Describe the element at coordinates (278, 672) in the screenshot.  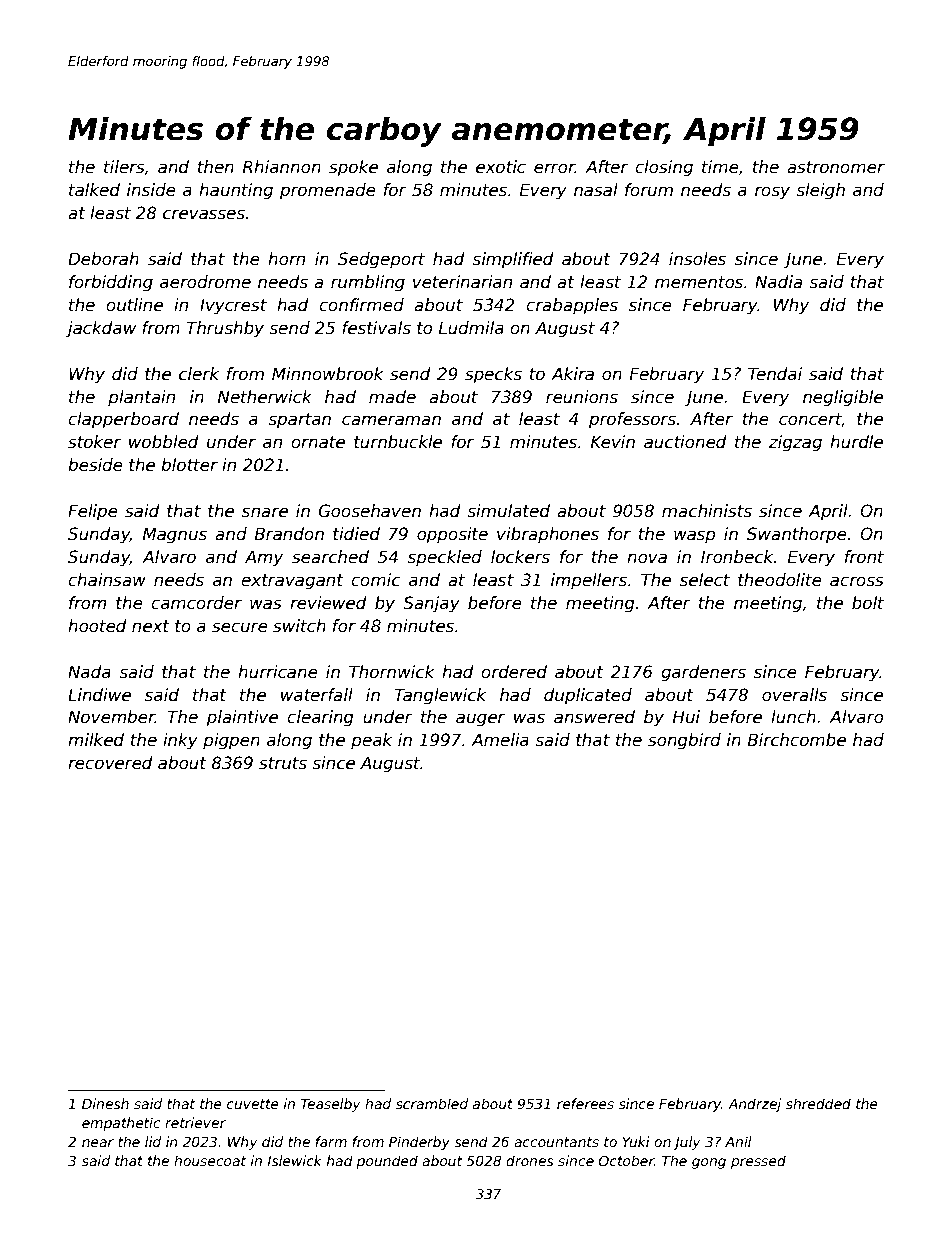
I see `hurricane` at that location.
